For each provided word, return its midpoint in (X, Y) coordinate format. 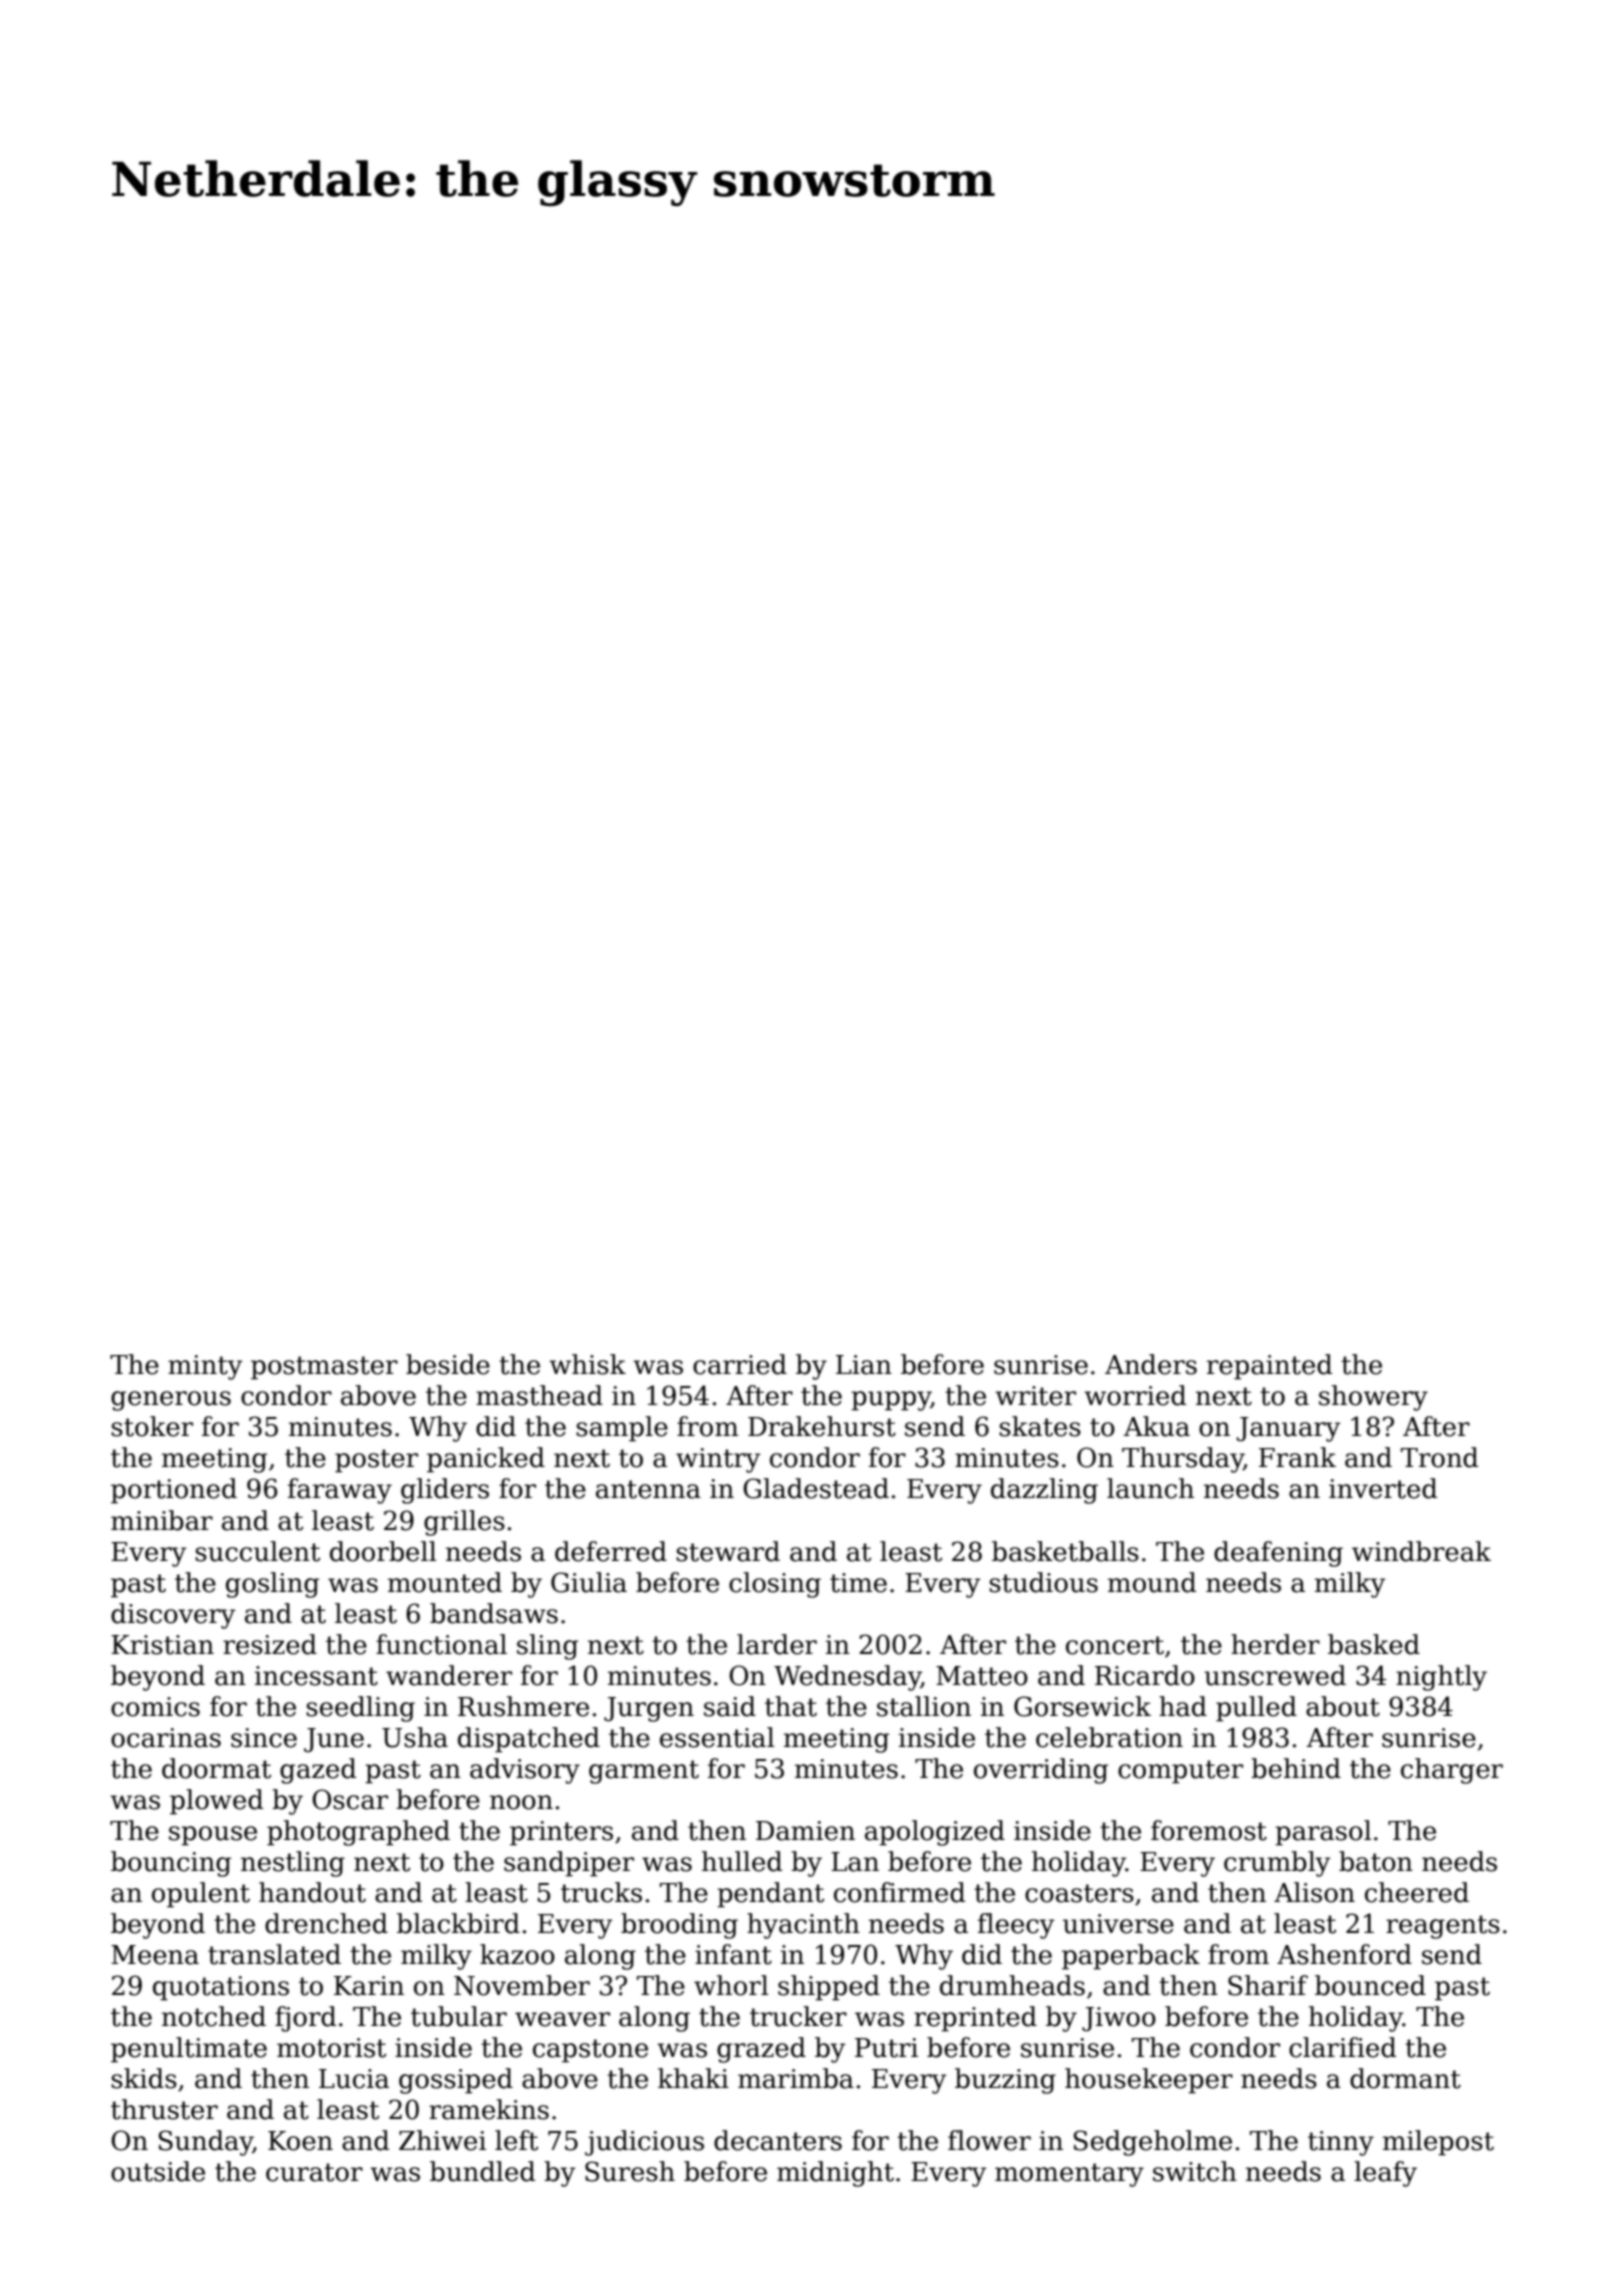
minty (205, 1367)
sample (622, 1429)
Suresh (630, 2171)
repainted (1269, 1367)
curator (314, 2172)
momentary (1069, 2175)
